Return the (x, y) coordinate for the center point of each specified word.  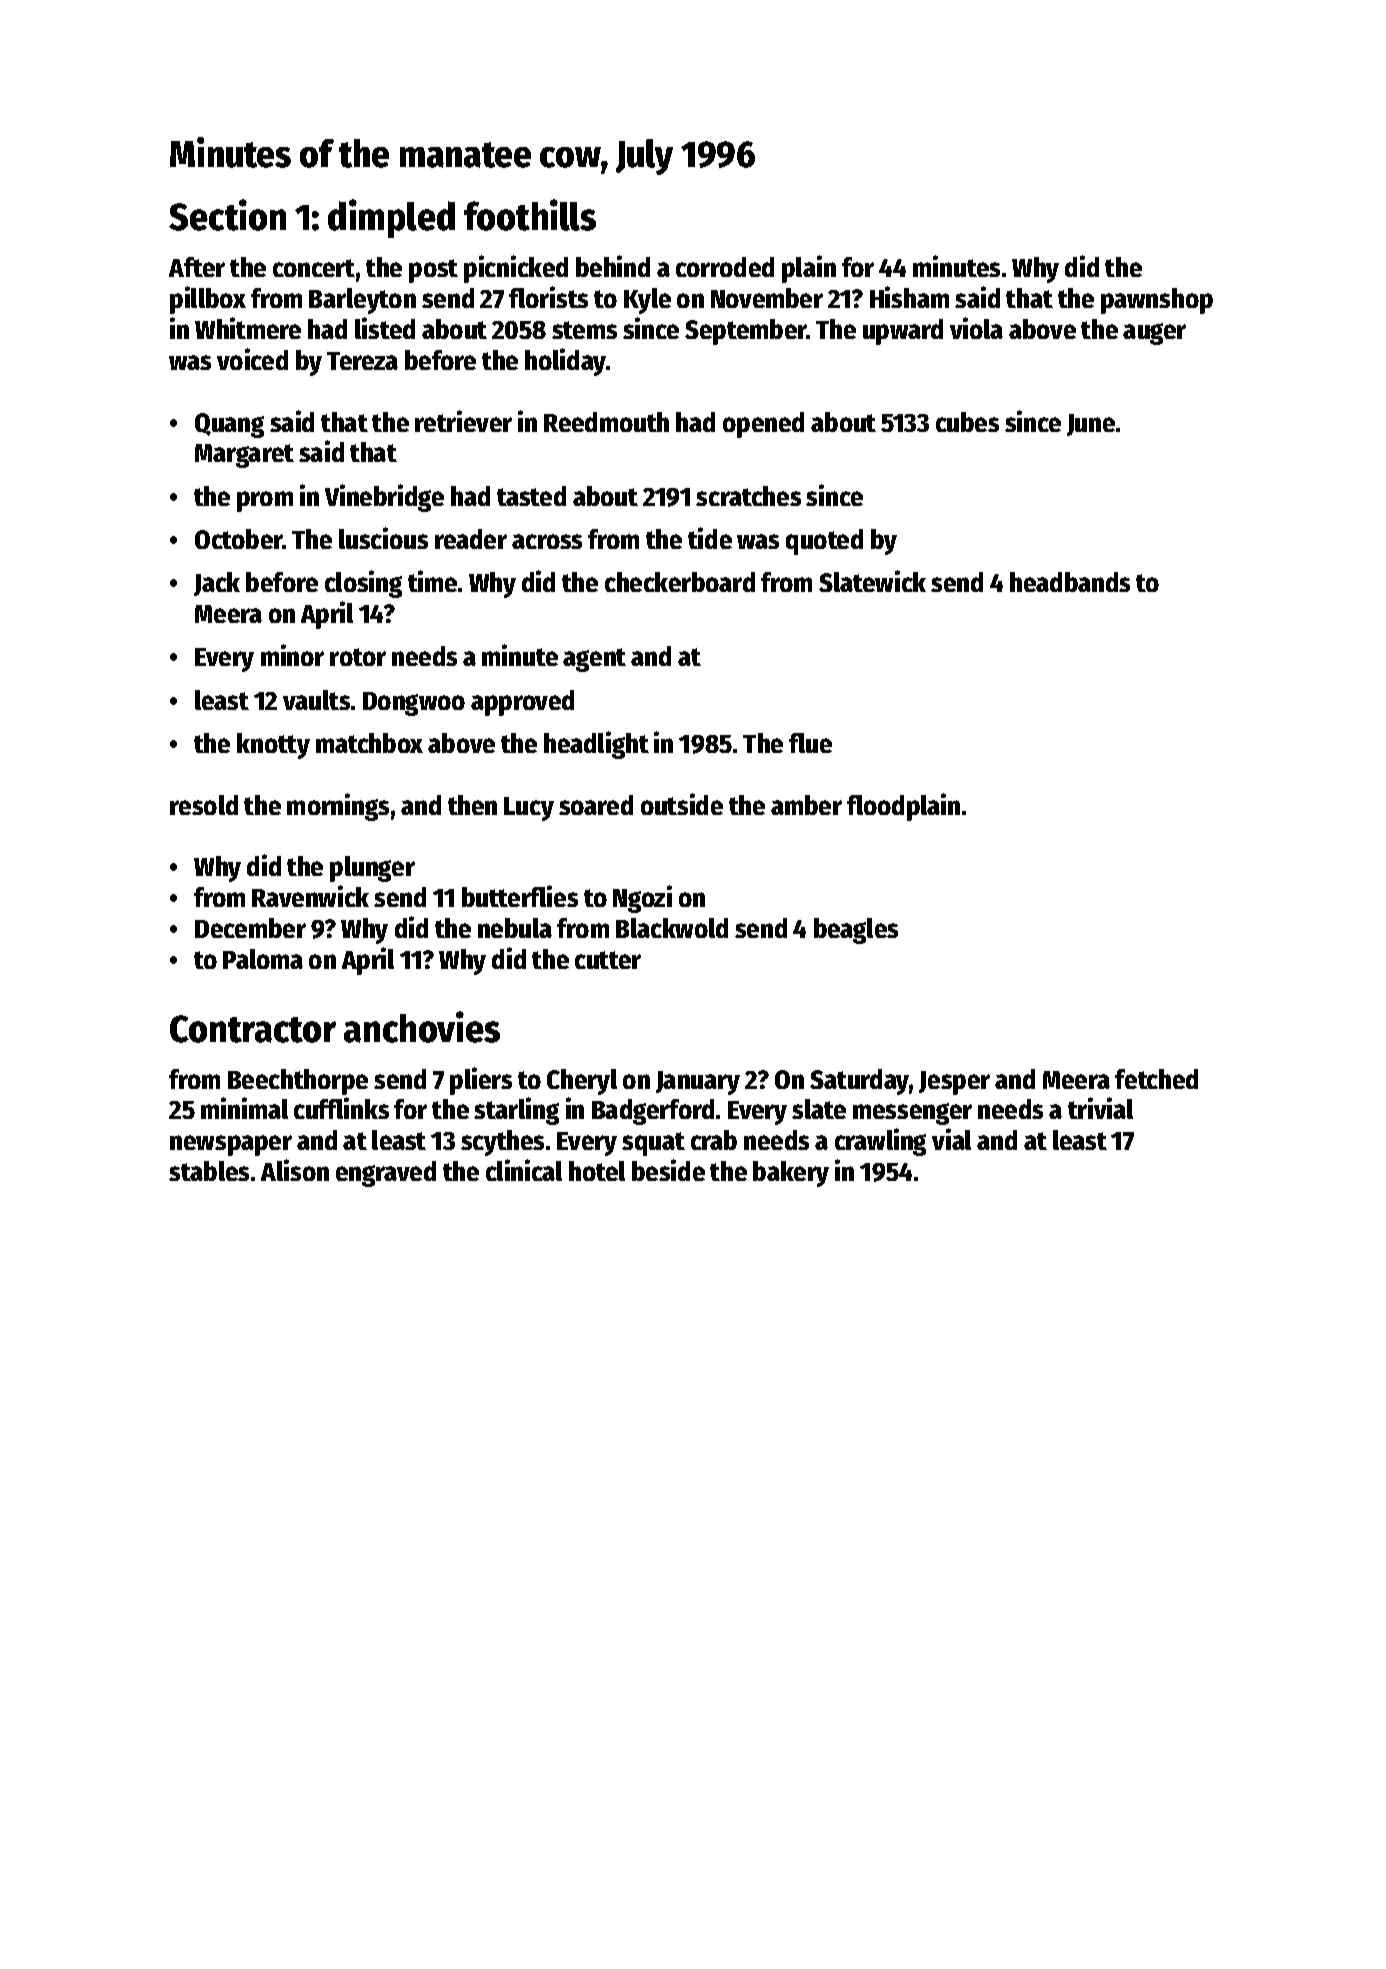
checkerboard (680, 582)
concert (314, 268)
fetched (1156, 1079)
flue (810, 743)
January (698, 1083)
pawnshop (1157, 301)
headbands (1070, 582)
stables (209, 1171)
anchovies (422, 1027)
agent (594, 660)
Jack (217, 584)
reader (471, 539)
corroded (725, 267)
